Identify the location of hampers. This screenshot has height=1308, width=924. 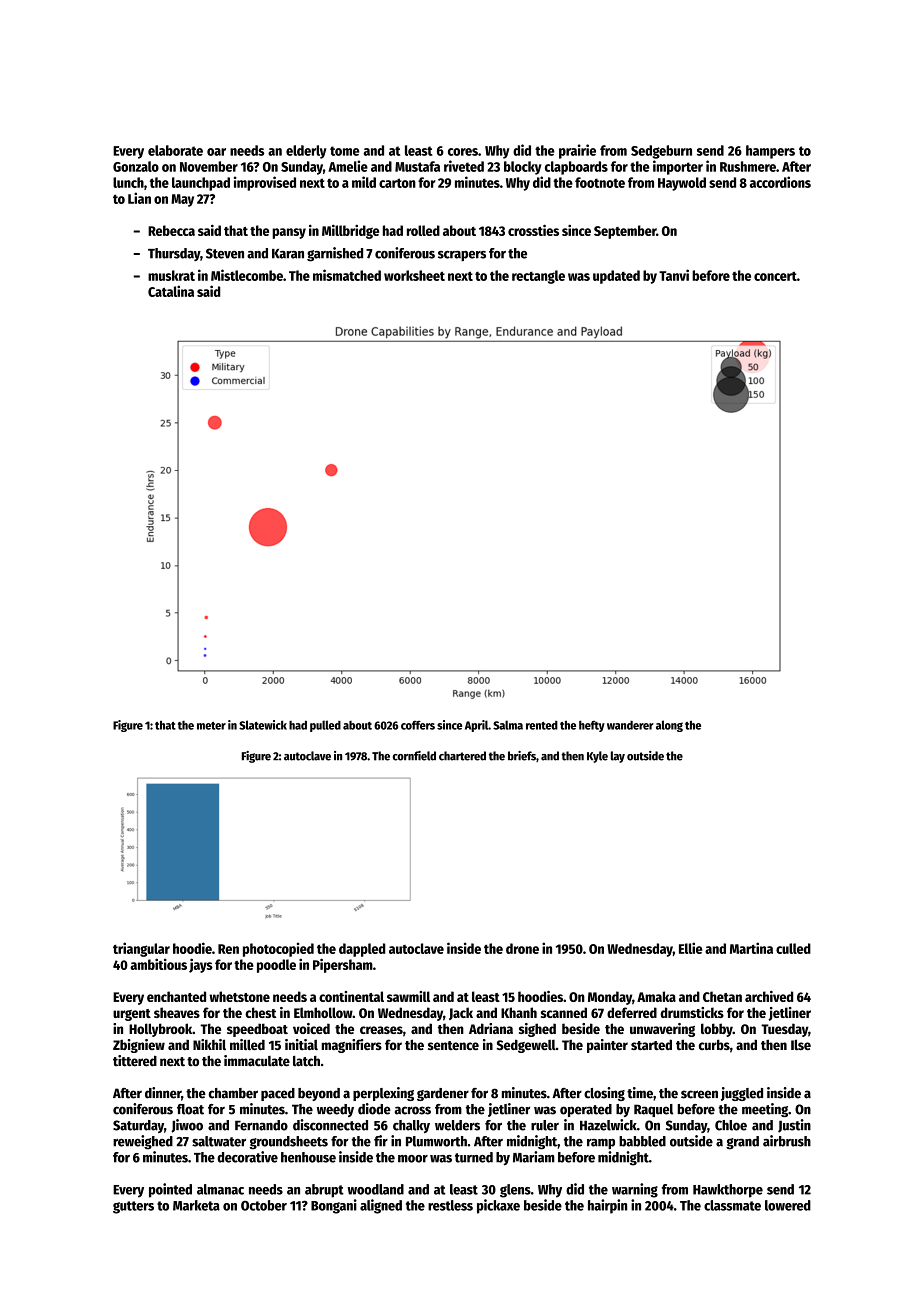
(770, 152).
